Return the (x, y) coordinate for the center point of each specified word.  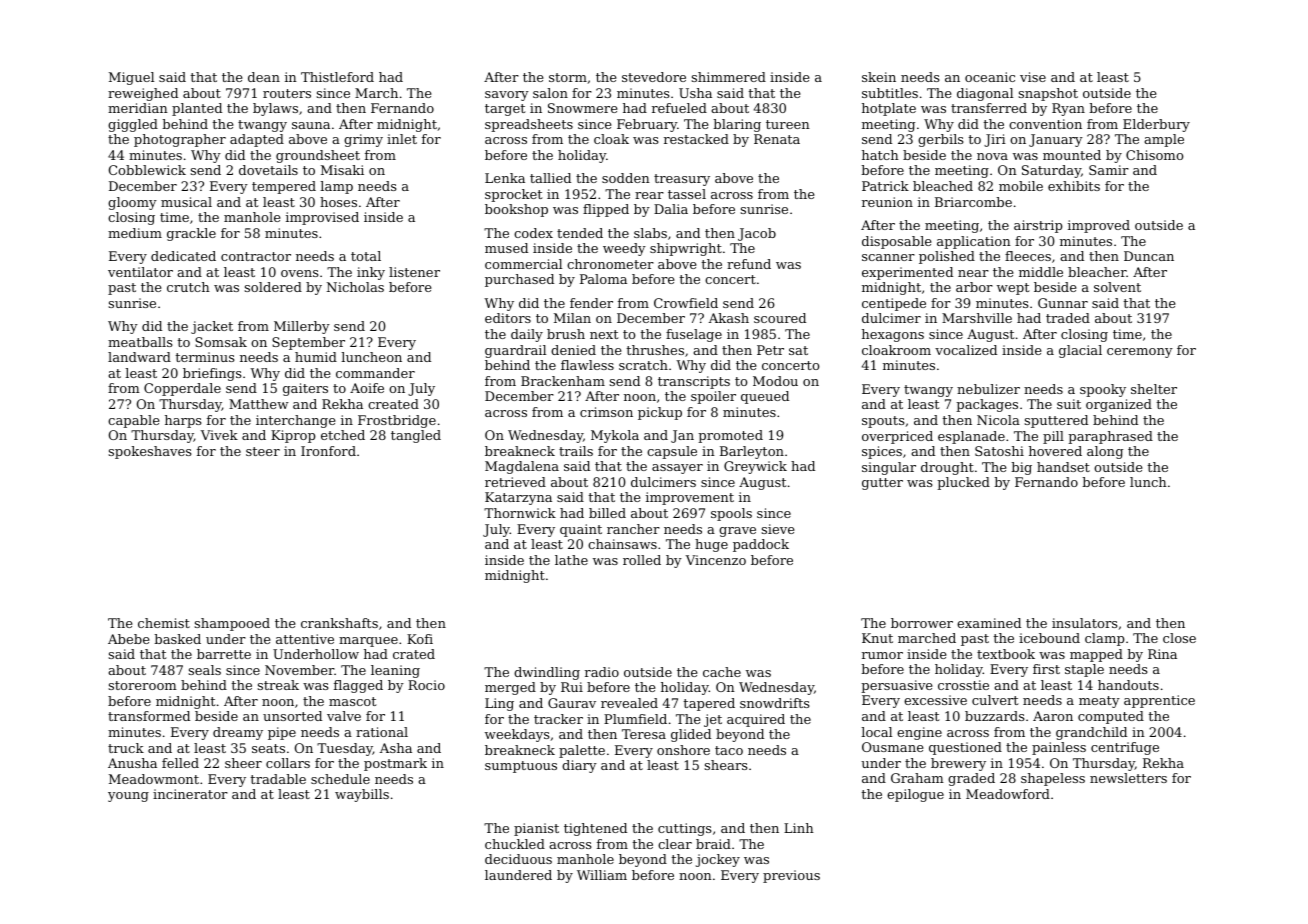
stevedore (654, 77)
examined (989, 623)
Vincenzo (716, 560)
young (128, 797)
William (602, 875)
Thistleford (337, 77)
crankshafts (339, 623)
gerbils (941, 140)
